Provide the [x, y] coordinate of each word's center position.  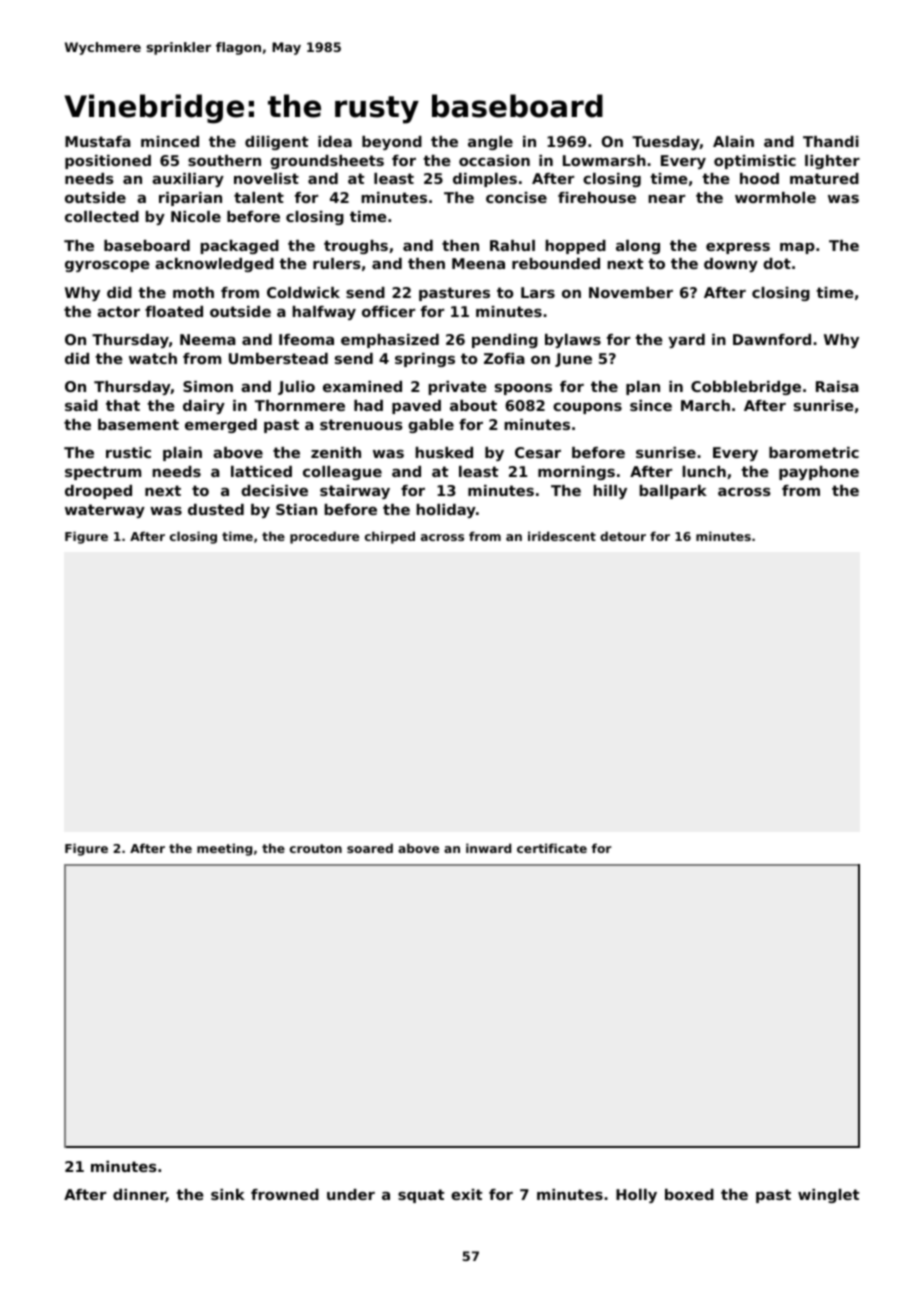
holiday [446, 511]
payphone [819, 473]
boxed [689, 1194]
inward [488, 848]
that [123, 405]
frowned [285, 1194]
